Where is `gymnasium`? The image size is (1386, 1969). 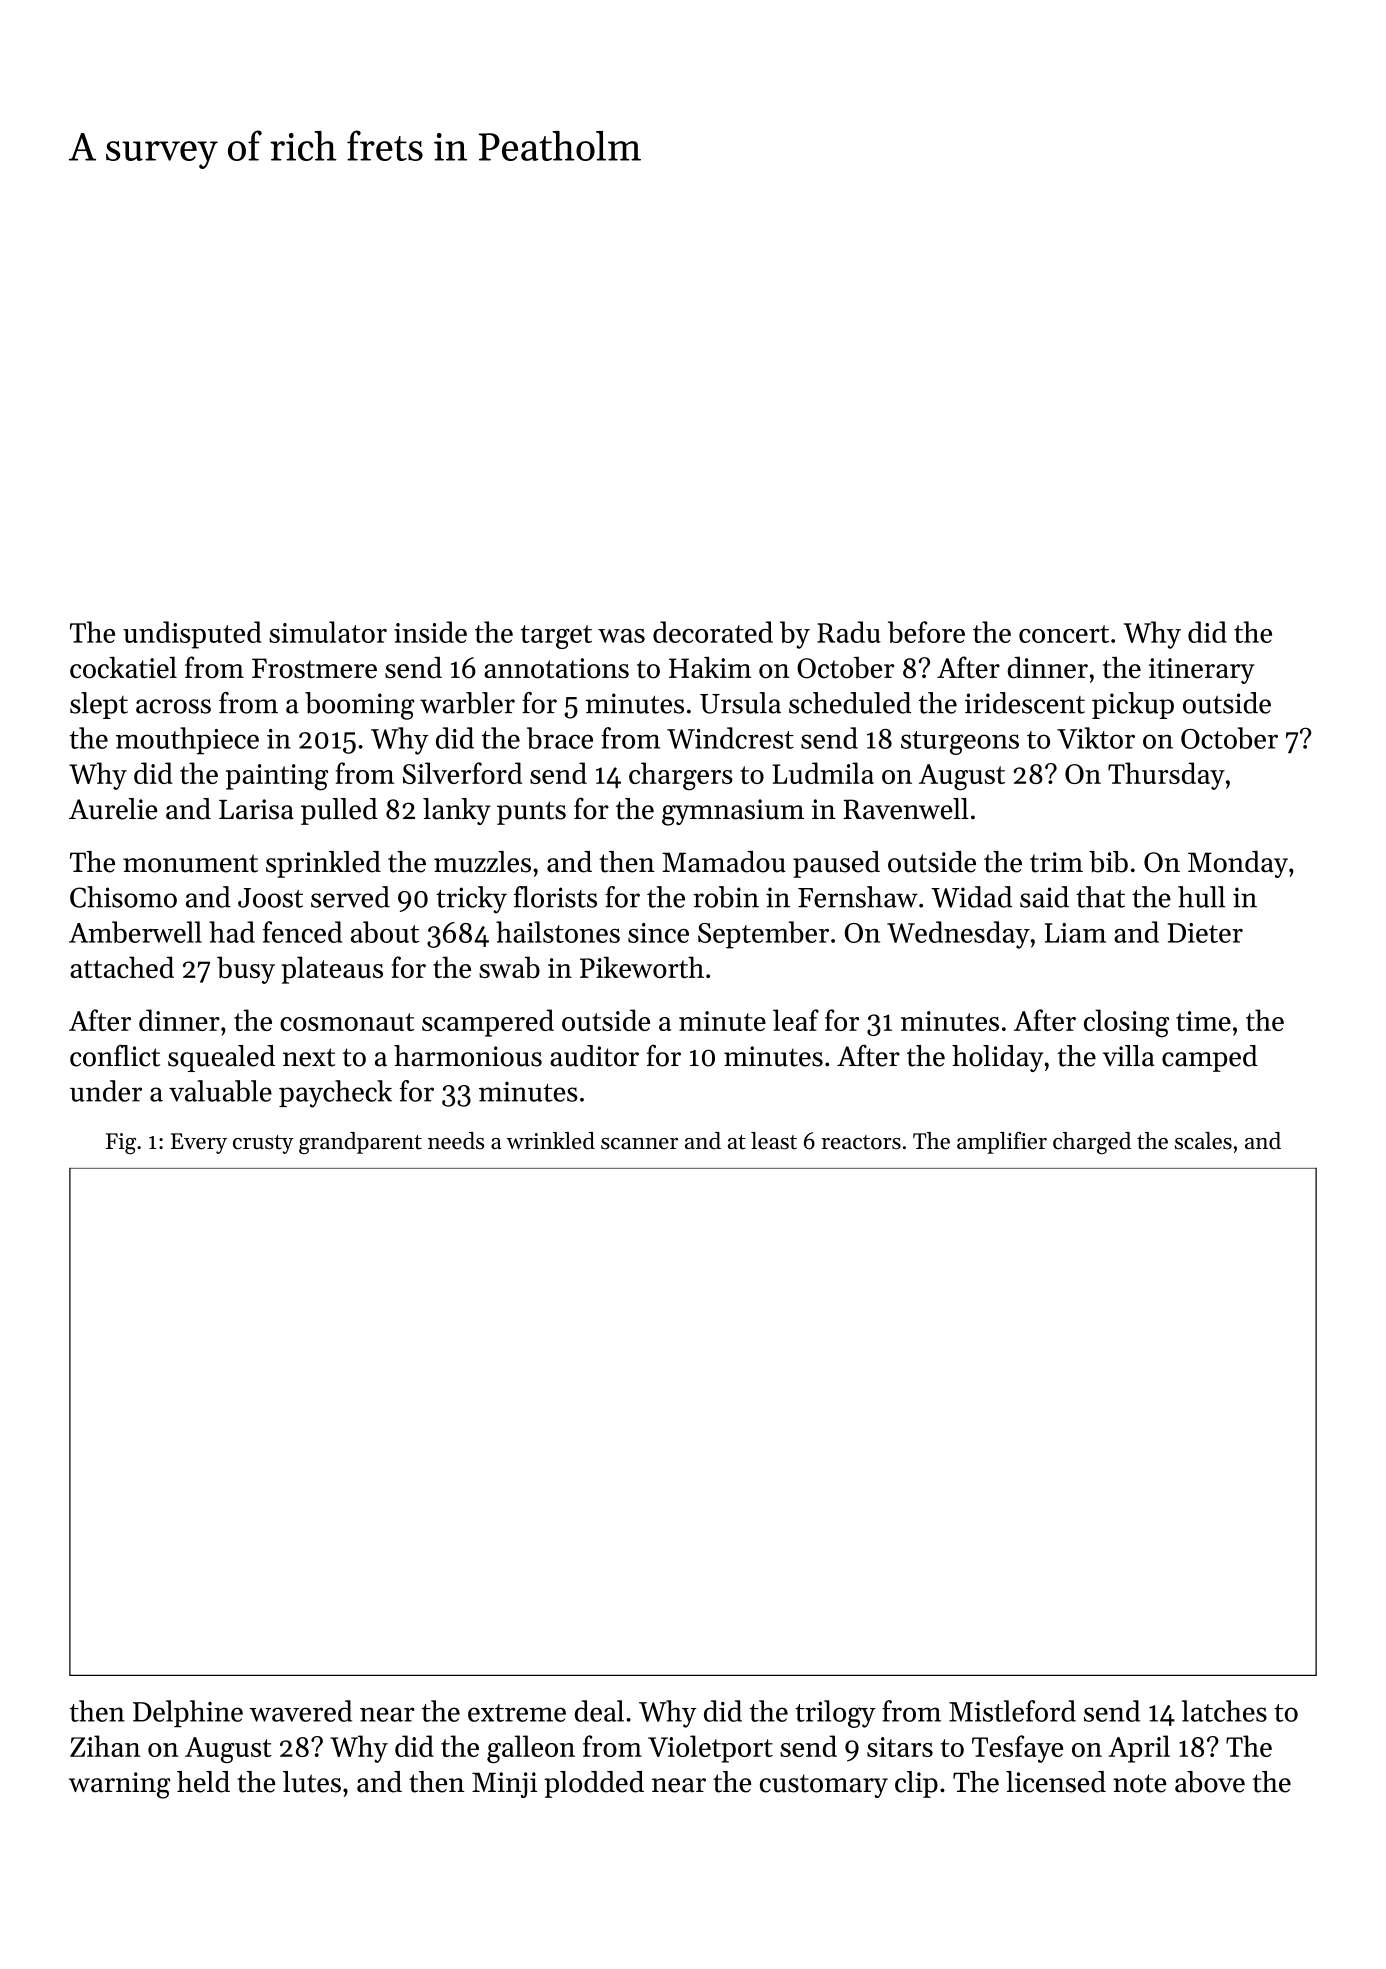
gymnasium is located at coordinates (733, 812).
